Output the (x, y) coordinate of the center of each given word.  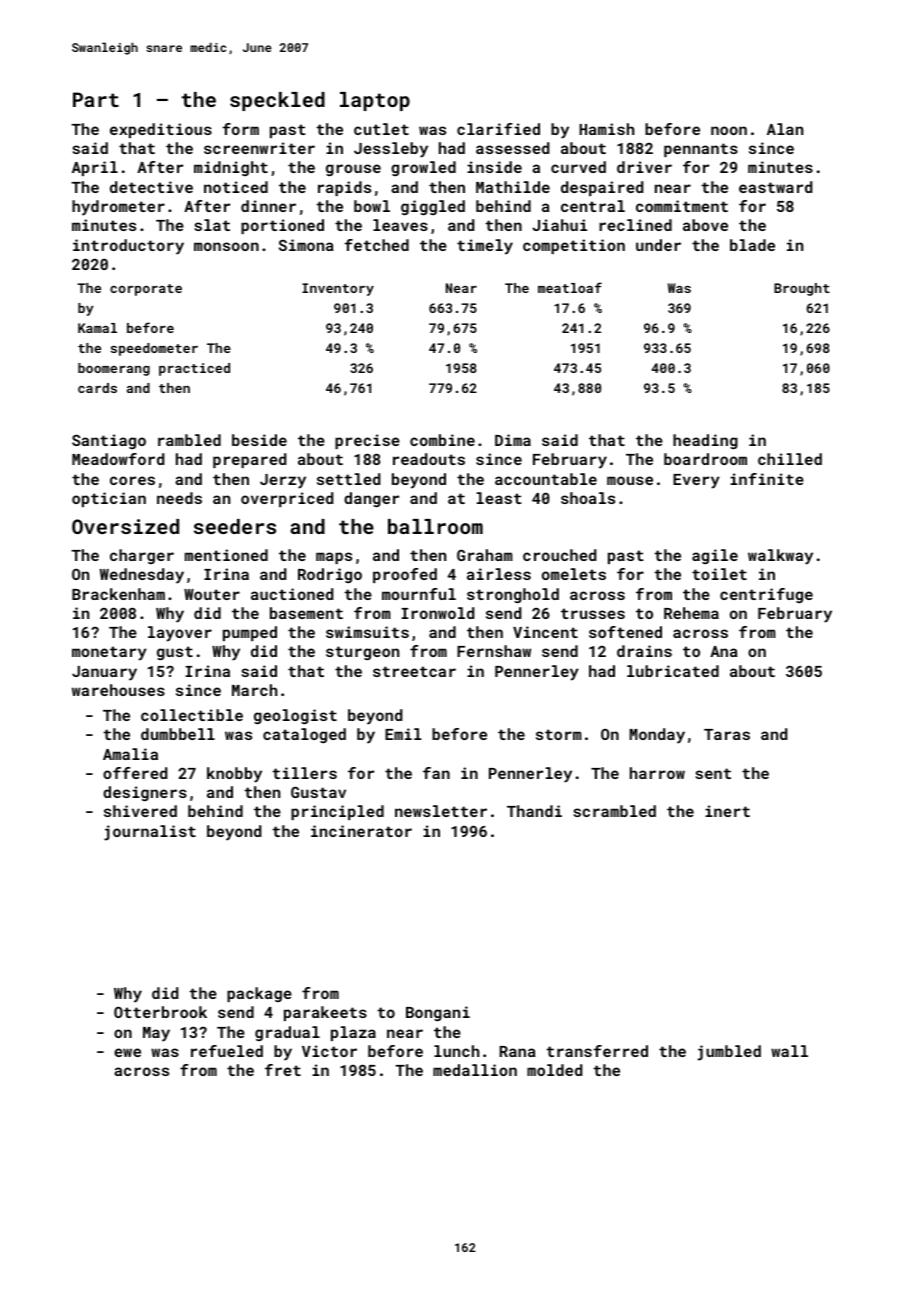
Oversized (125, 526)
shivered (140, 811)
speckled (277, 101)
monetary (109, 653)
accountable (546, 479)
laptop (375, 101)
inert (727, 811)
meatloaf (570, 287)
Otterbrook (160, 1012)
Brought (802, 289)
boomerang (114, 369)
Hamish (606, 129)
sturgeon (362, 653)
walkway (780, 557)
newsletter (441, 811)
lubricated (673, 671)
